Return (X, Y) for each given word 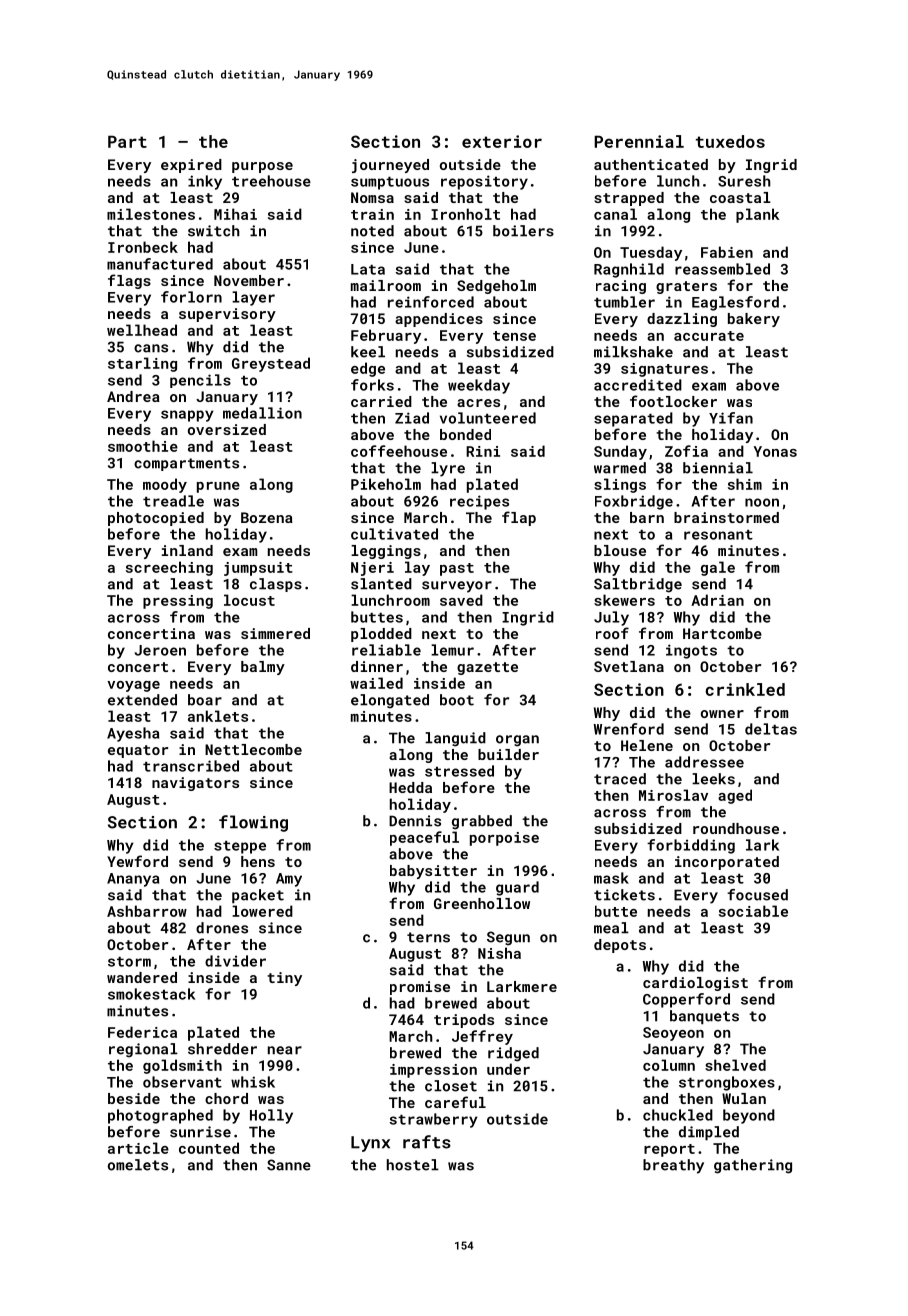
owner (722, 714)
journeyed (390, 166)
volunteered (488, 418)
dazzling (682, 320)
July (611, 618)
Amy (289, 880)
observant (182, 1082)
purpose (262, 167)
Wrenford (629, 729)
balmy (263, 668)
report (669, 1150)
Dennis (415, 821)
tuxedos (730, 141)
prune (218, 487)
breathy (673, 1166)
